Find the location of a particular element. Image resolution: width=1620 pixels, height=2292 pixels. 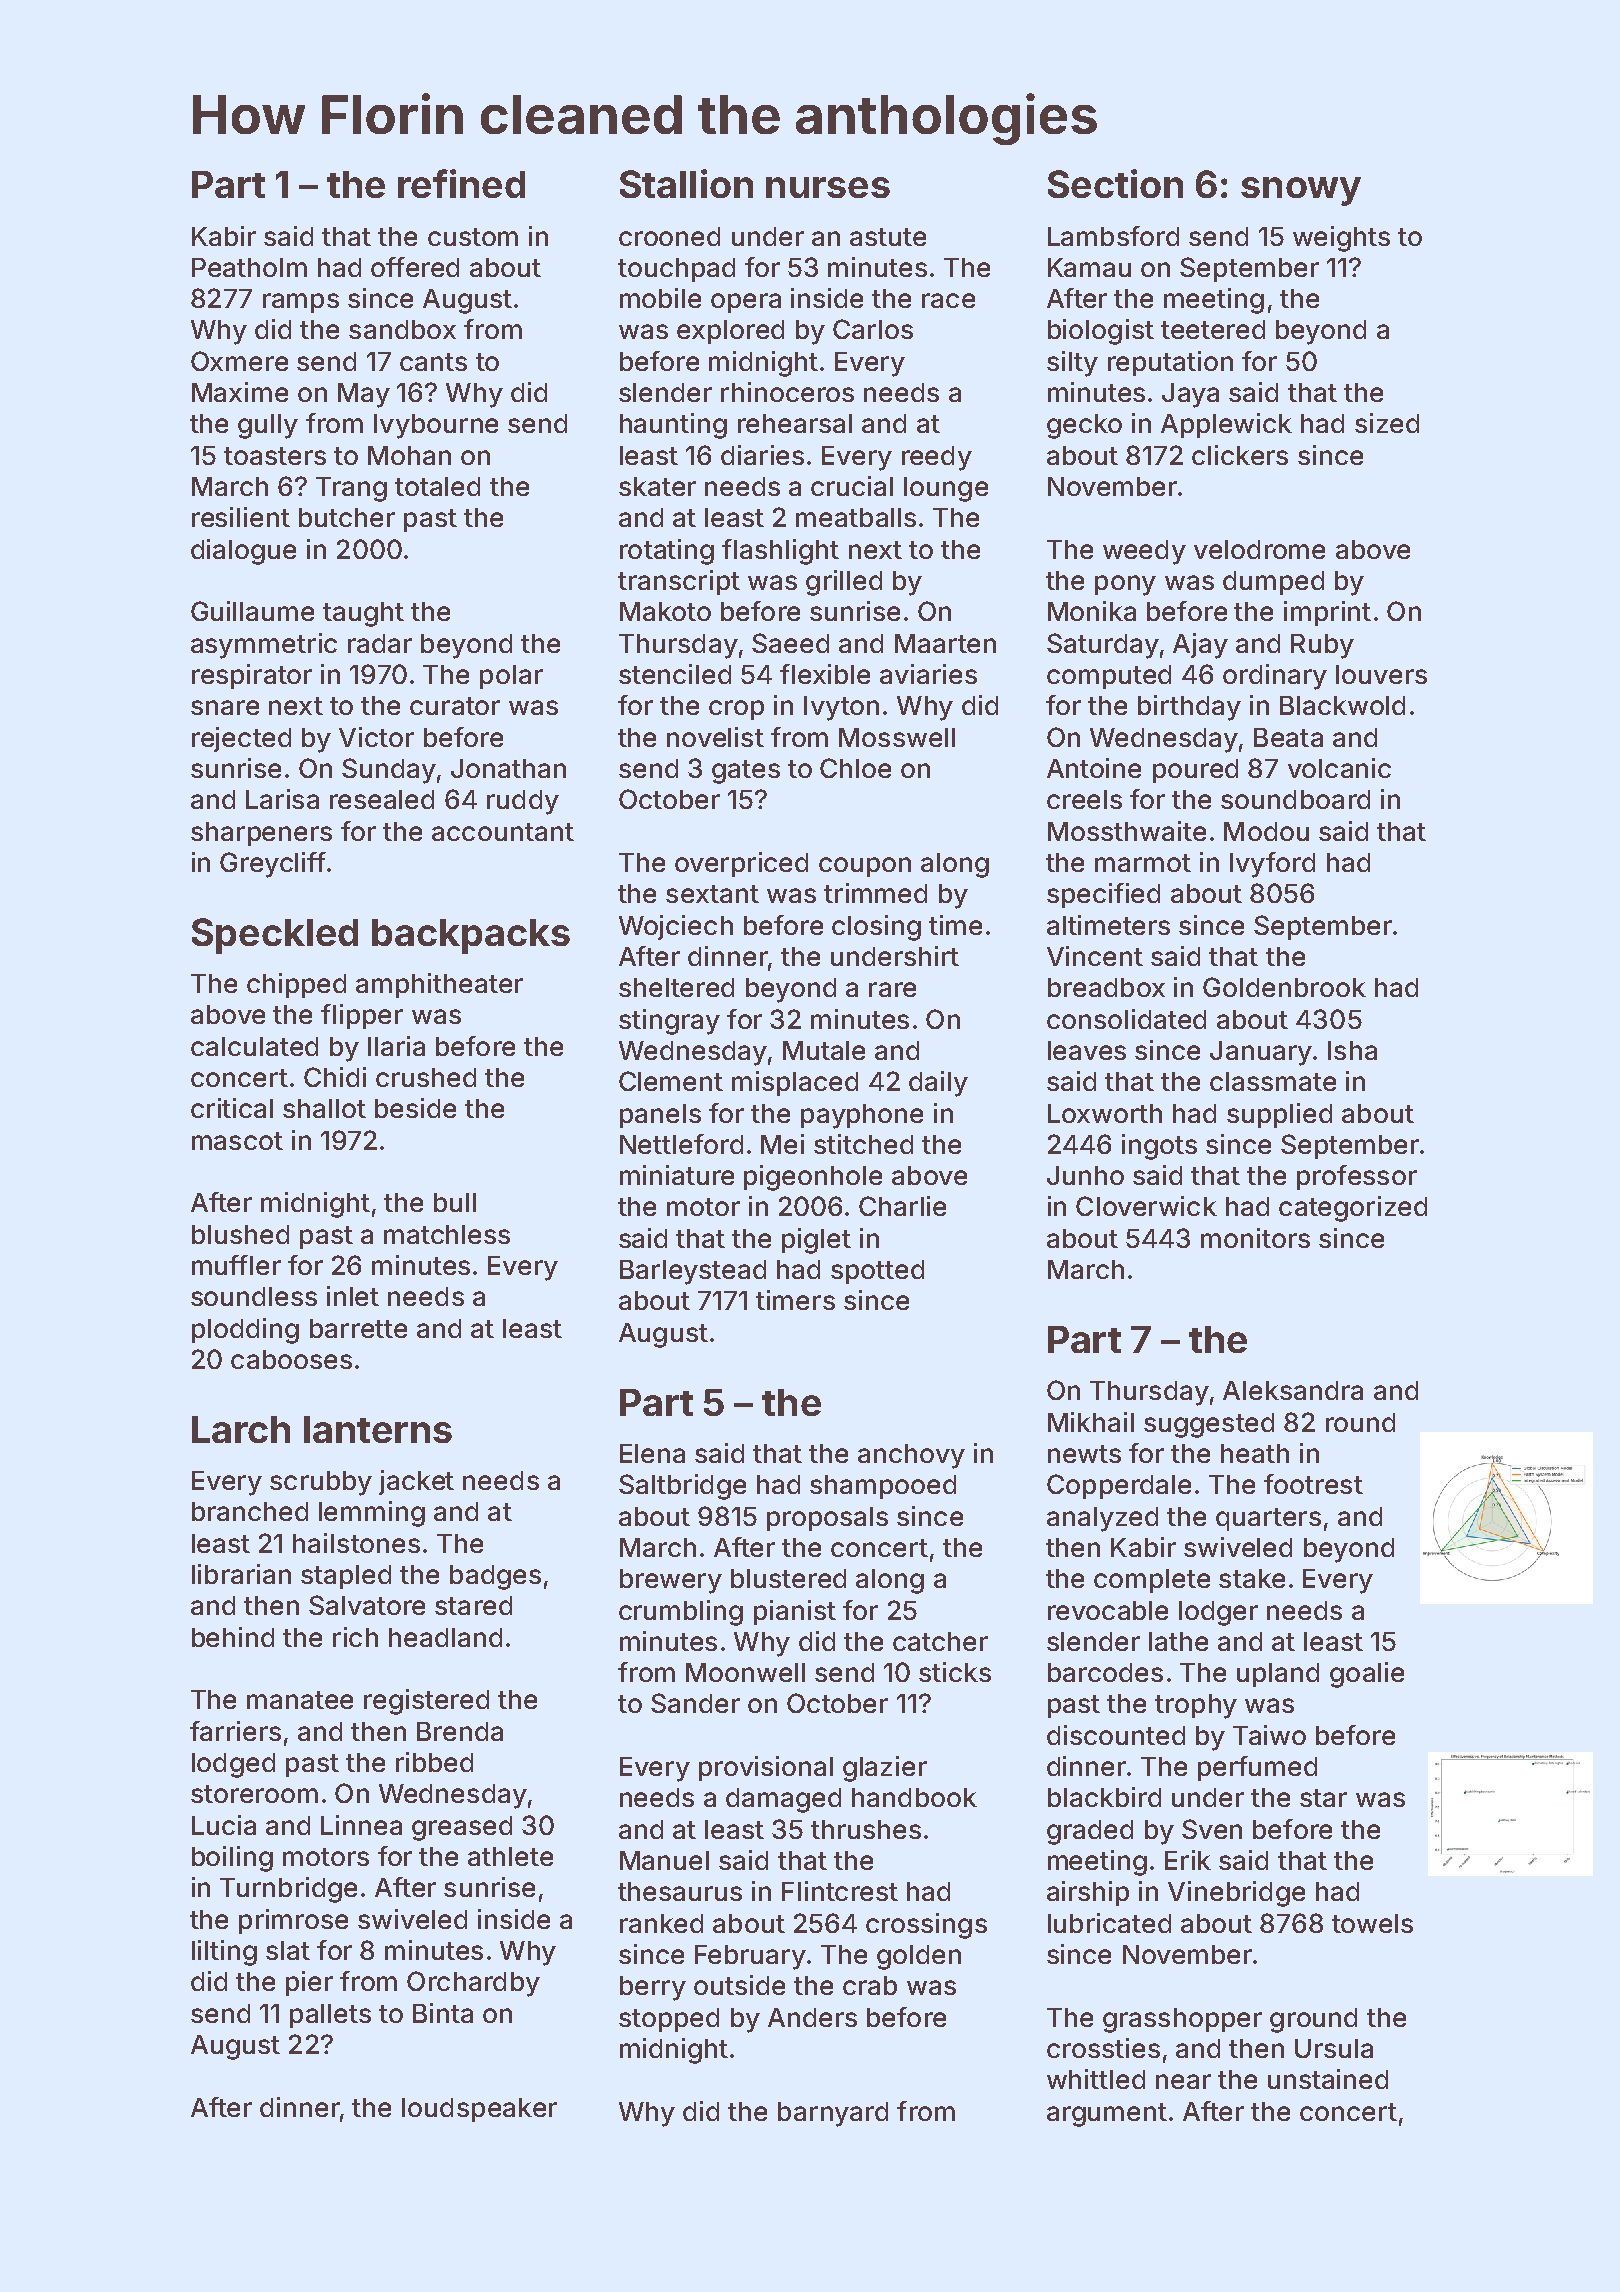

argument is located at coordinates (1107, 2115).
